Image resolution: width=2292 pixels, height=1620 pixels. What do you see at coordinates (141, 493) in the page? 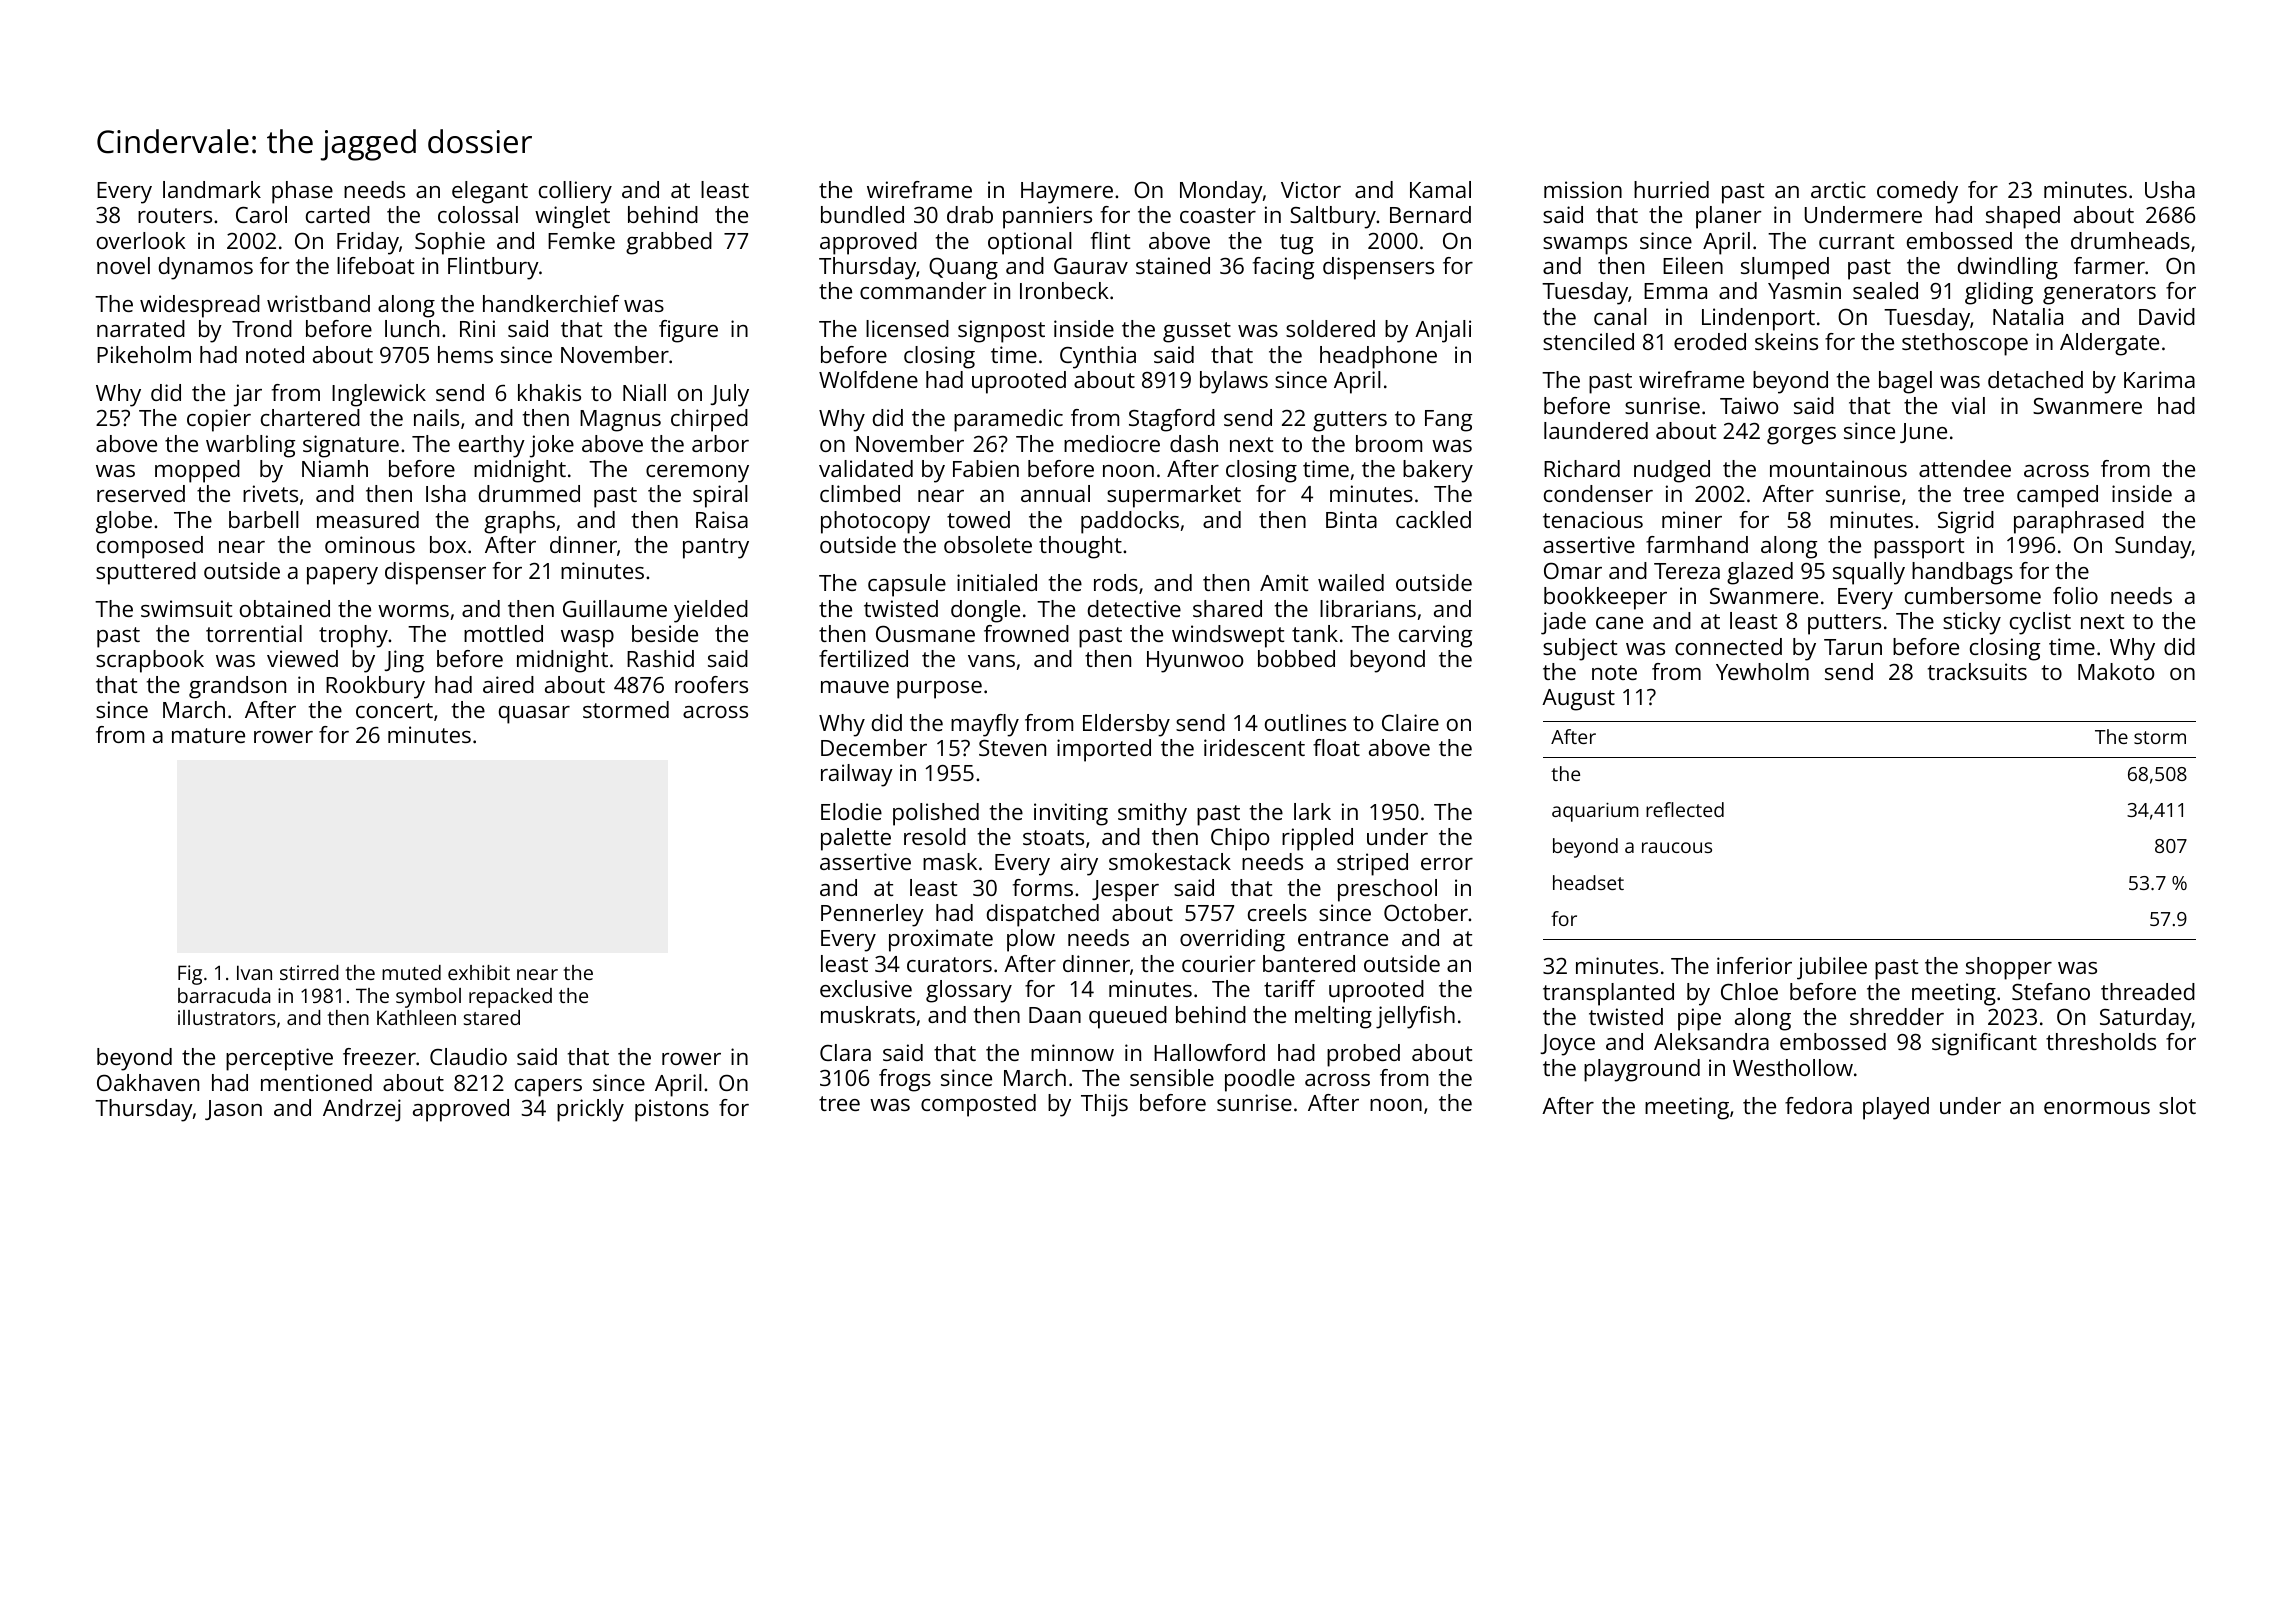
I see `reserved` at bounding box center [141, 493].
